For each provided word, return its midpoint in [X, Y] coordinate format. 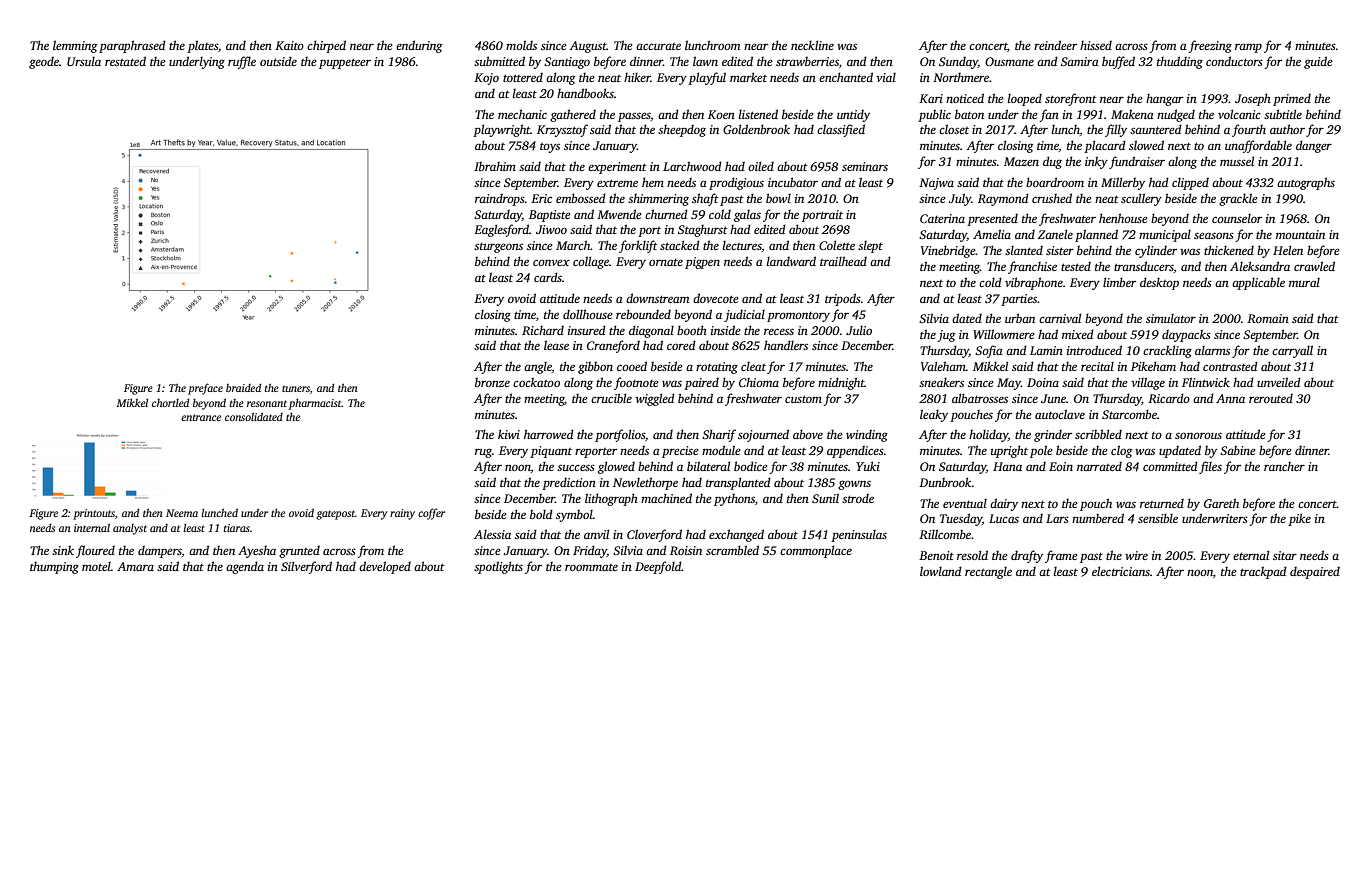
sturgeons [498, 248]
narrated [1099, 466]
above [808, 434]
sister [1060, 250]
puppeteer [345, 63]
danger [1314, 146]
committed [1170, 466]
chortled [170, 402]
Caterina [942, 218]
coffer [431, 514]
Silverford [306, 567]
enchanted [846, 77]
